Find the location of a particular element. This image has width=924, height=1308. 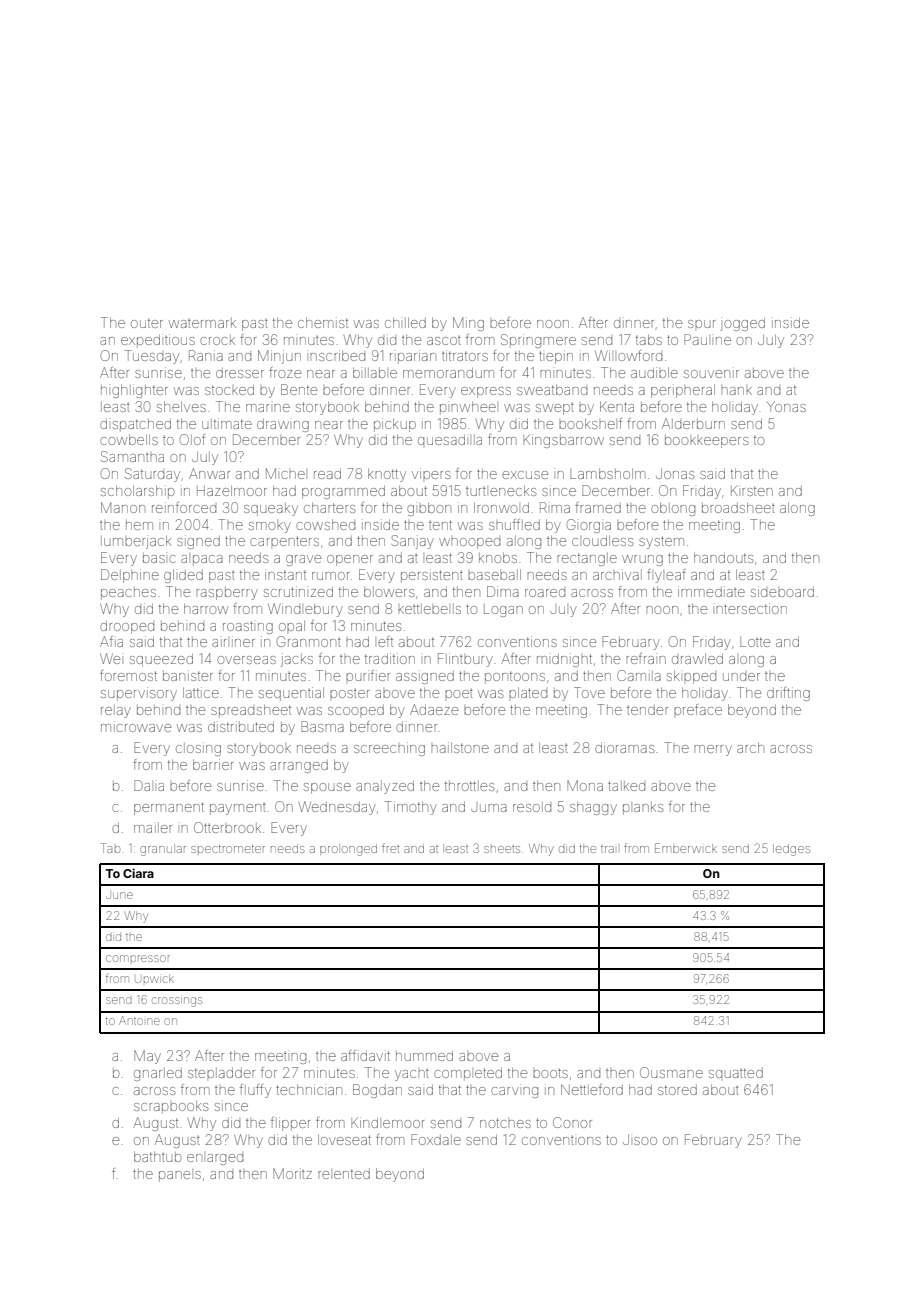

Moritz is located at coordinates (292, 1173).
